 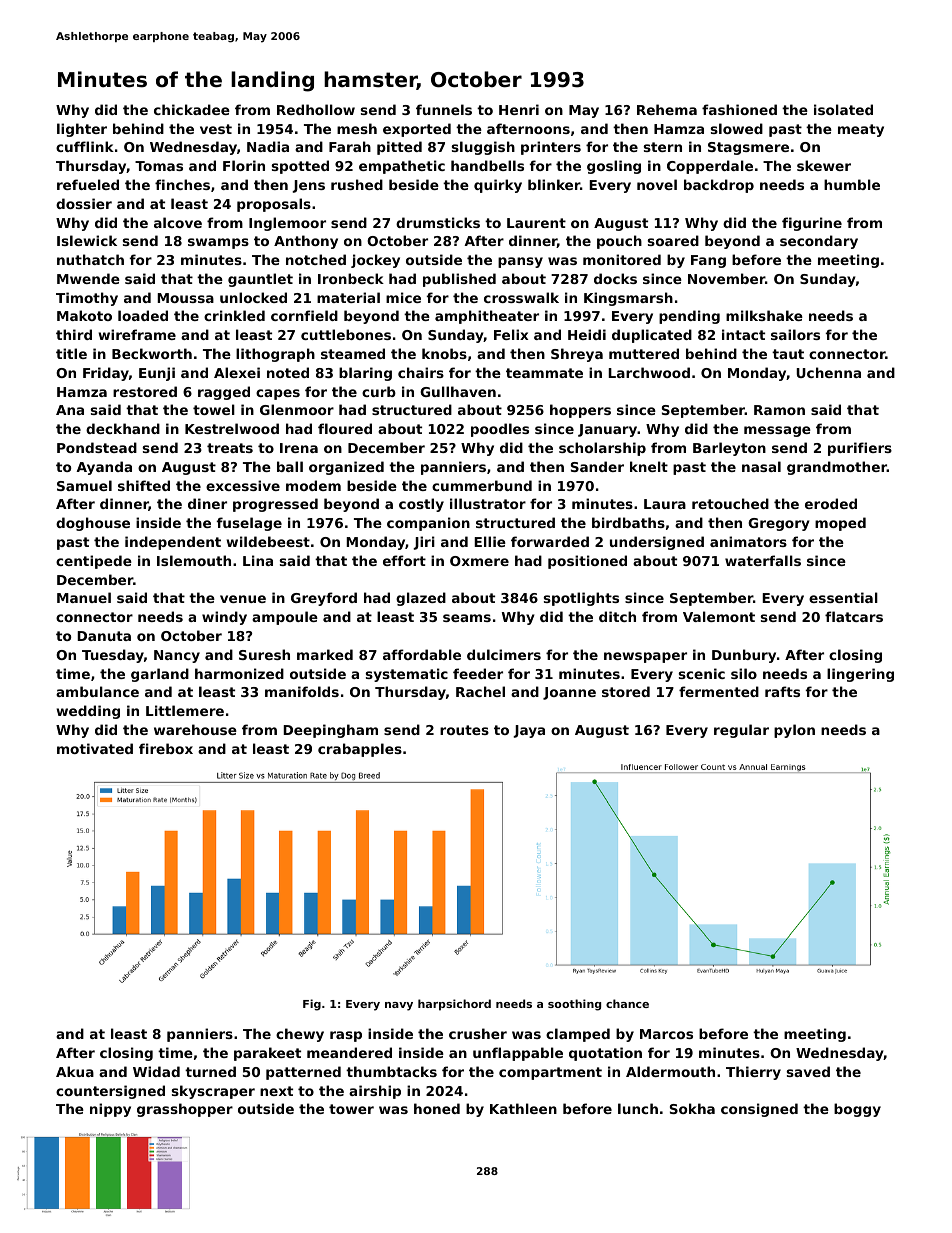 What do you see at coordinates (195, 729) in the image?
I see `warehouse` at bounding box center [195, 729].
